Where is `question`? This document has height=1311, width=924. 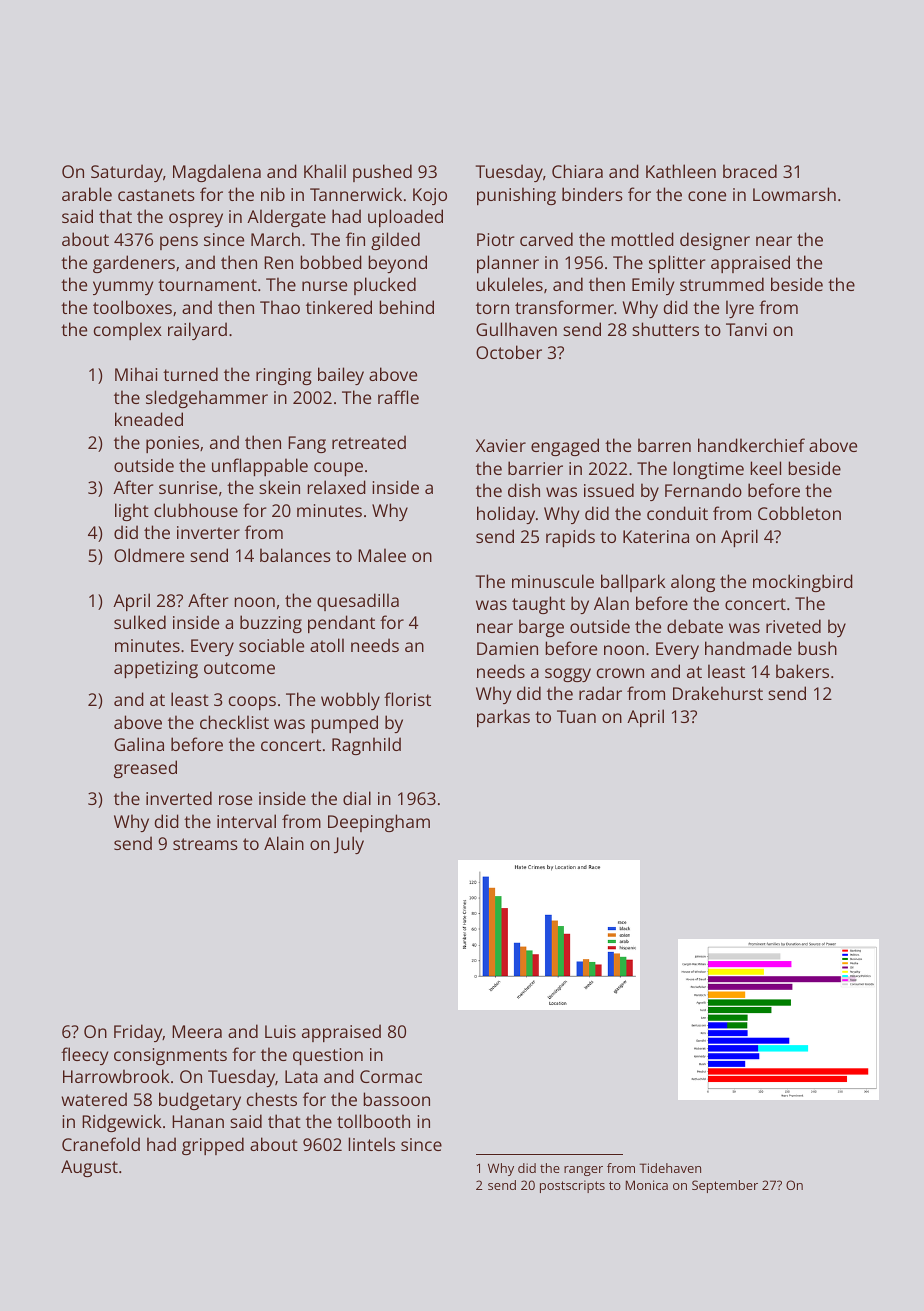 question is located at coordinates (328, 1056).
